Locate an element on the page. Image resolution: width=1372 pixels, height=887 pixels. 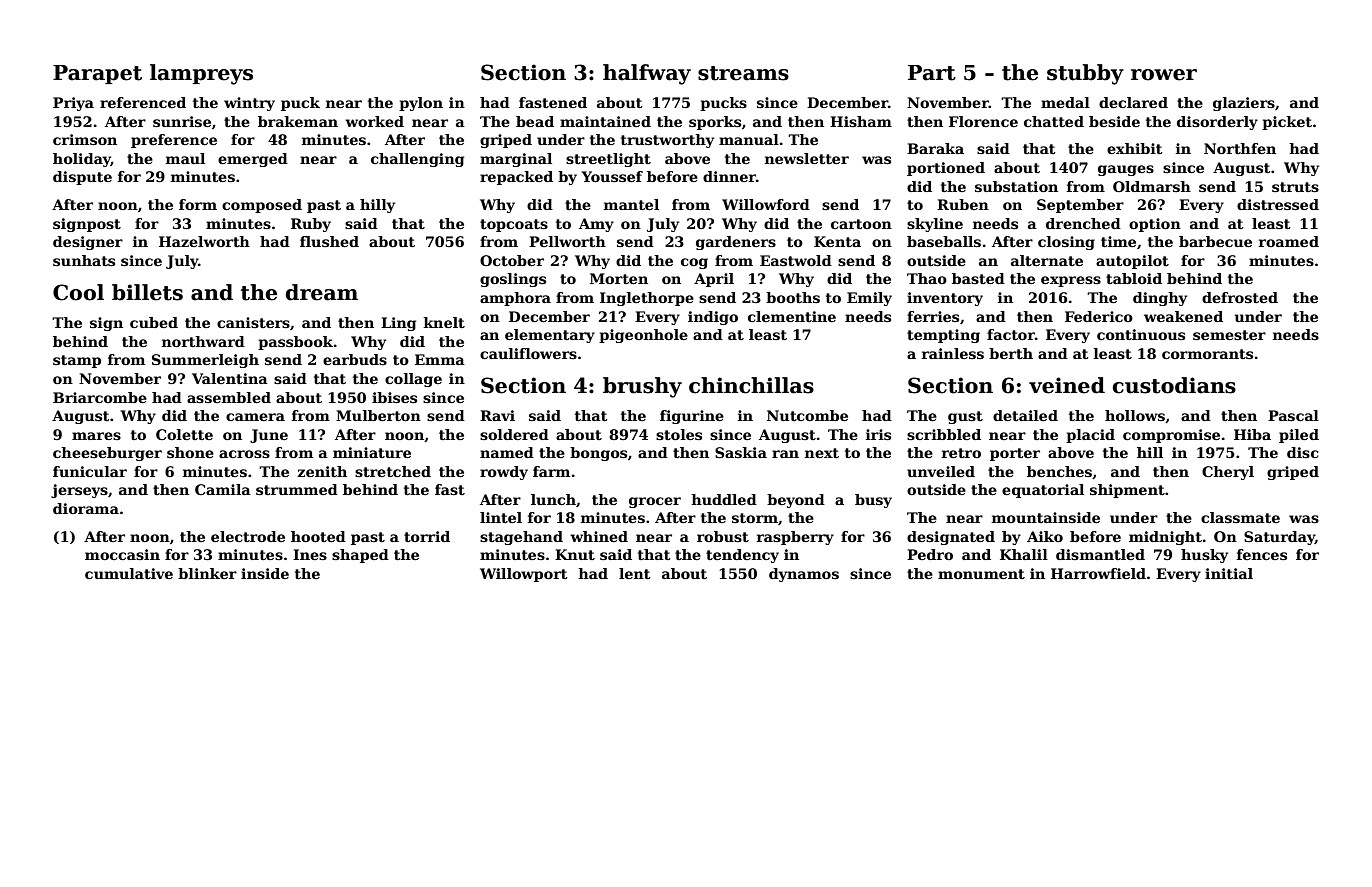
cartoon is located at coordinates (861, 224).
